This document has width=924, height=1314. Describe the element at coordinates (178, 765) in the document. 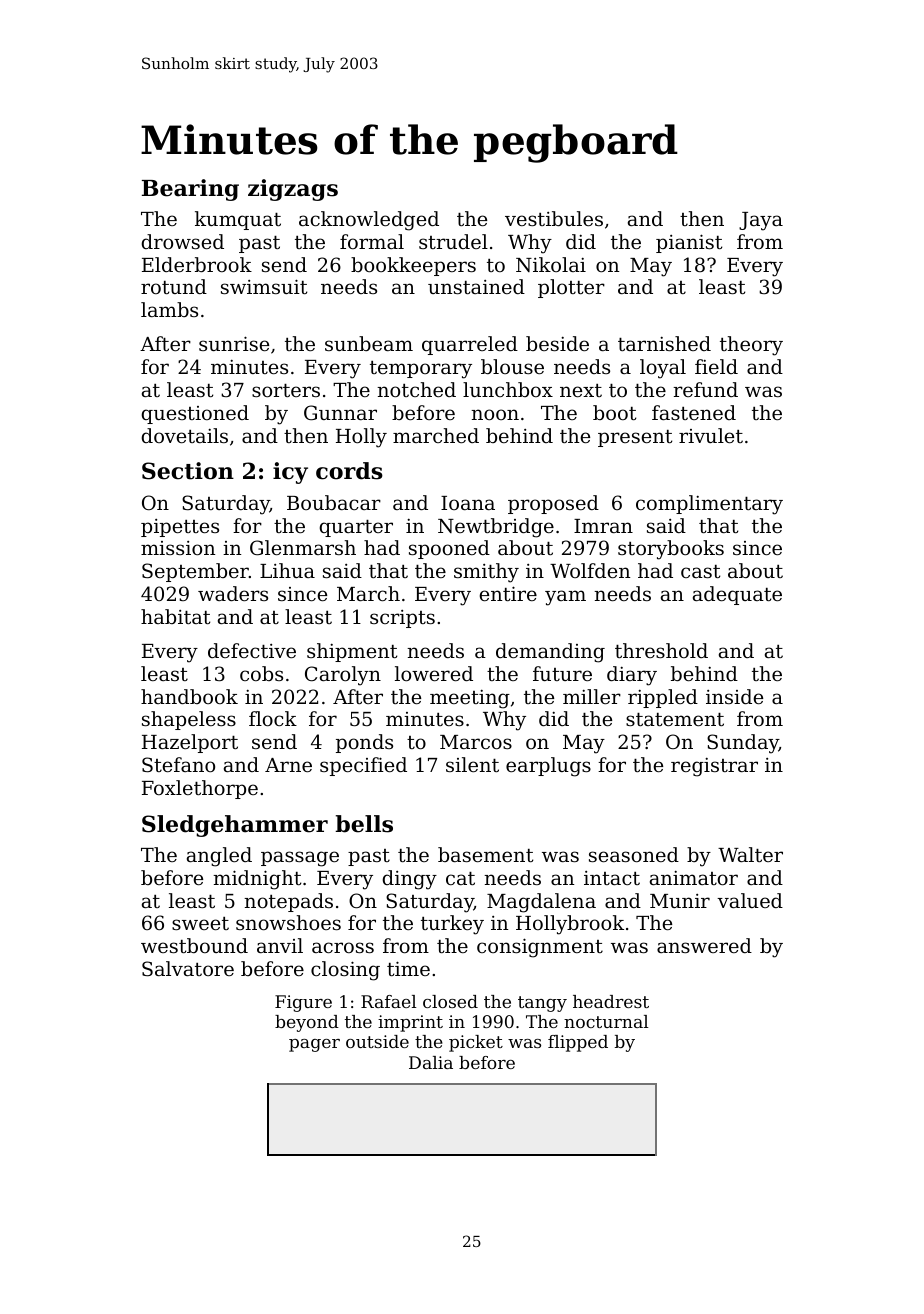

I see `Stefano` at that location.
